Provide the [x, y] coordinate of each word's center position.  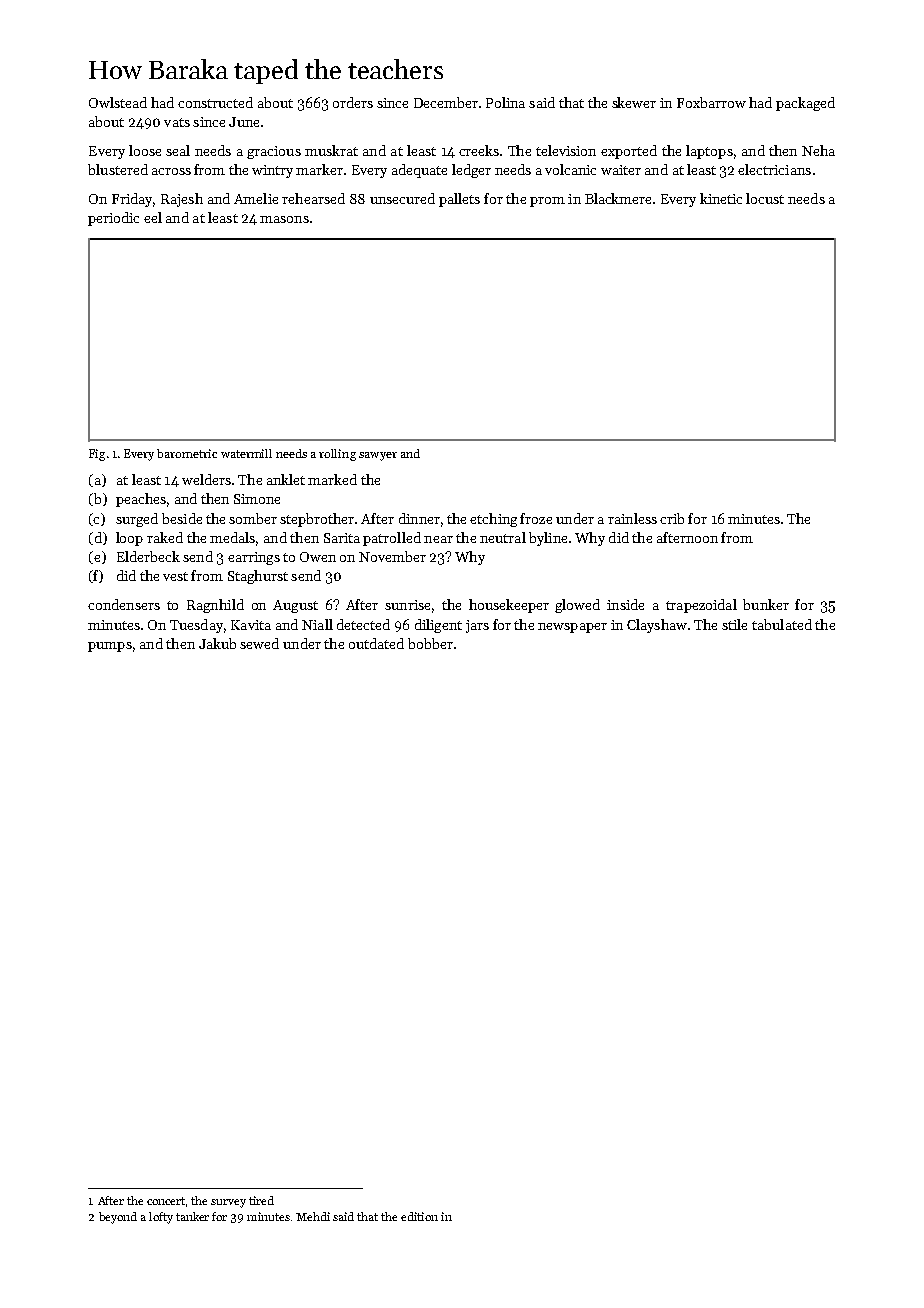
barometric [187, 453]
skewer [634, 102]
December [446, 102]
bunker [766, 604]
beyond [118, 1218]
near [438, 539]
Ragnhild [215, 606]
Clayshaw [657, 626]
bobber [430, 643]
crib [672, 518]
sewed [259, 643]
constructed [215, 102]
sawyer [378, 456]
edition [419, 1216]
